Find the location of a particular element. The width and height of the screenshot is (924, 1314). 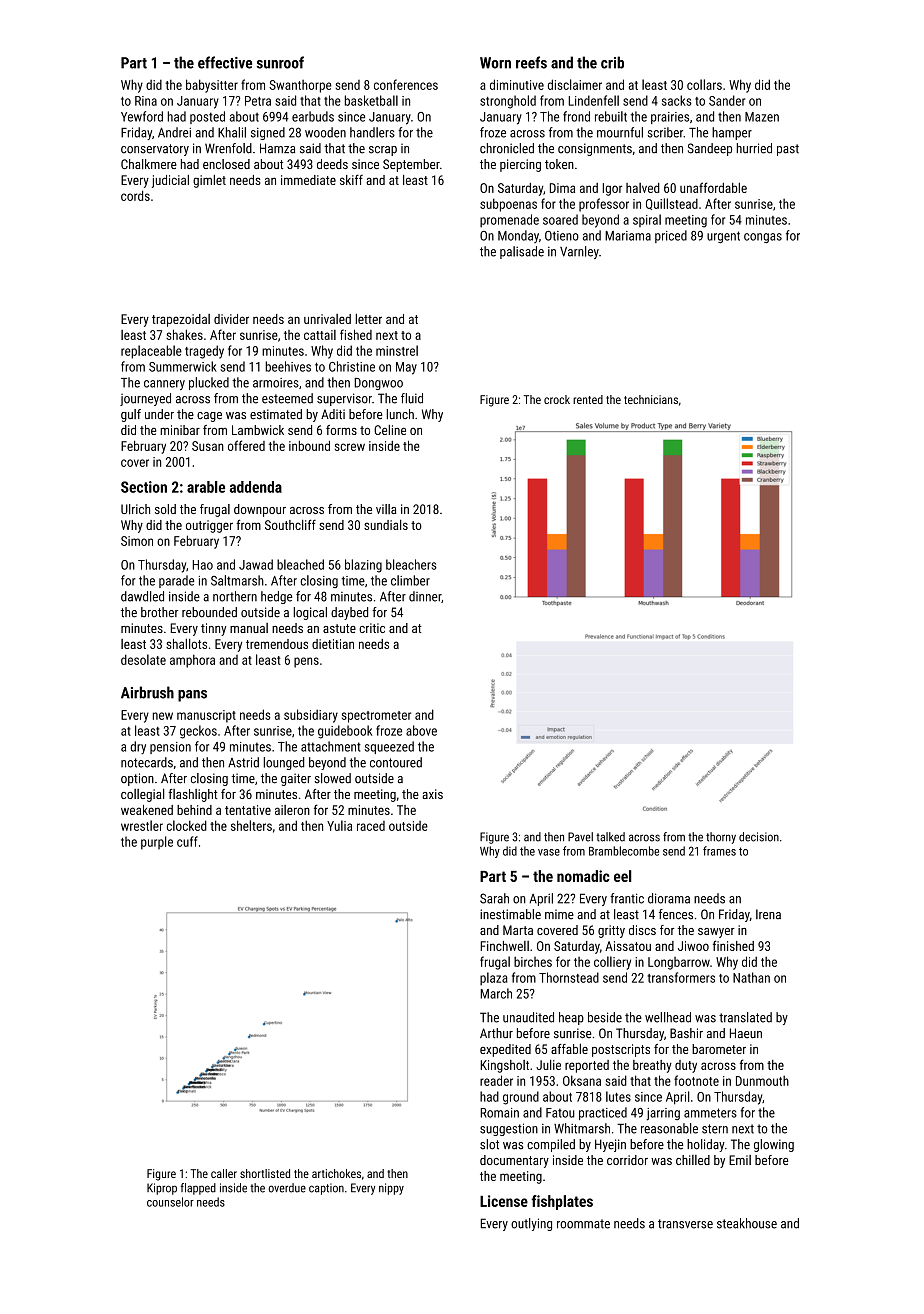

Summerwick is located at coordinates (183, 366).
